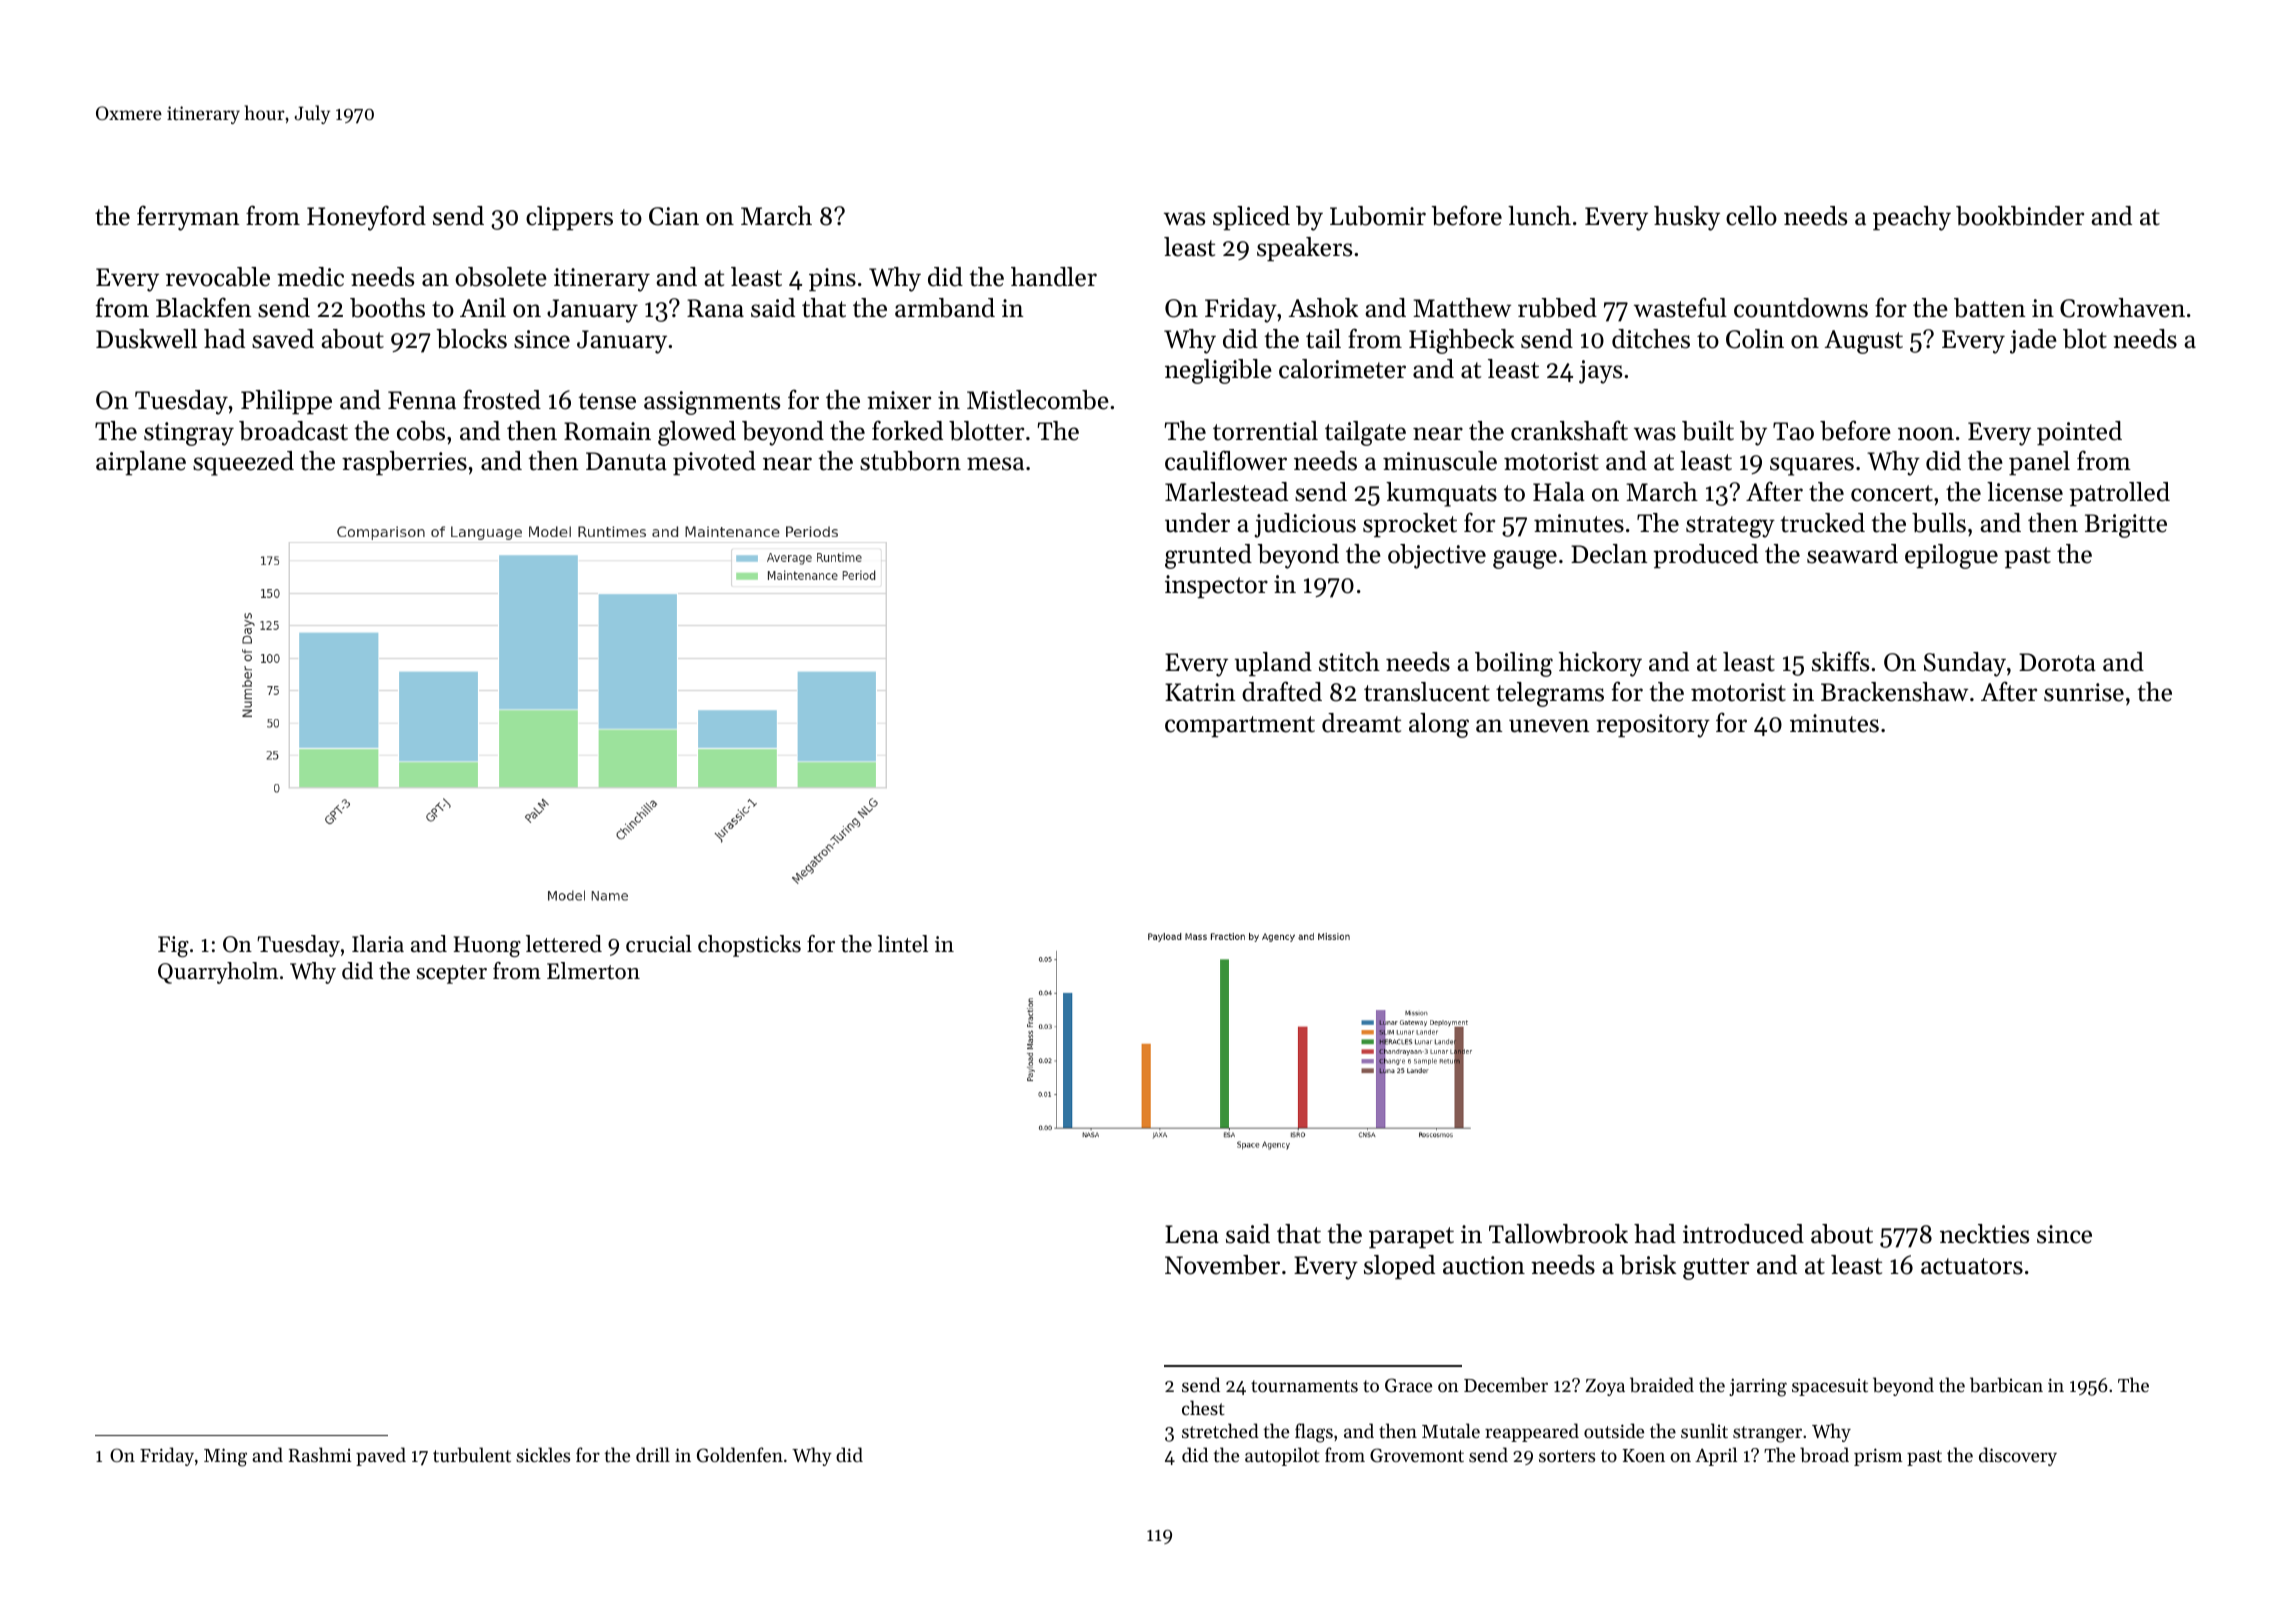 This image has width=2292, height=1620. What do you see at coordinates (1399, 1267) in the image?
I see `sloped` at bounding box center [1399, 1267].
